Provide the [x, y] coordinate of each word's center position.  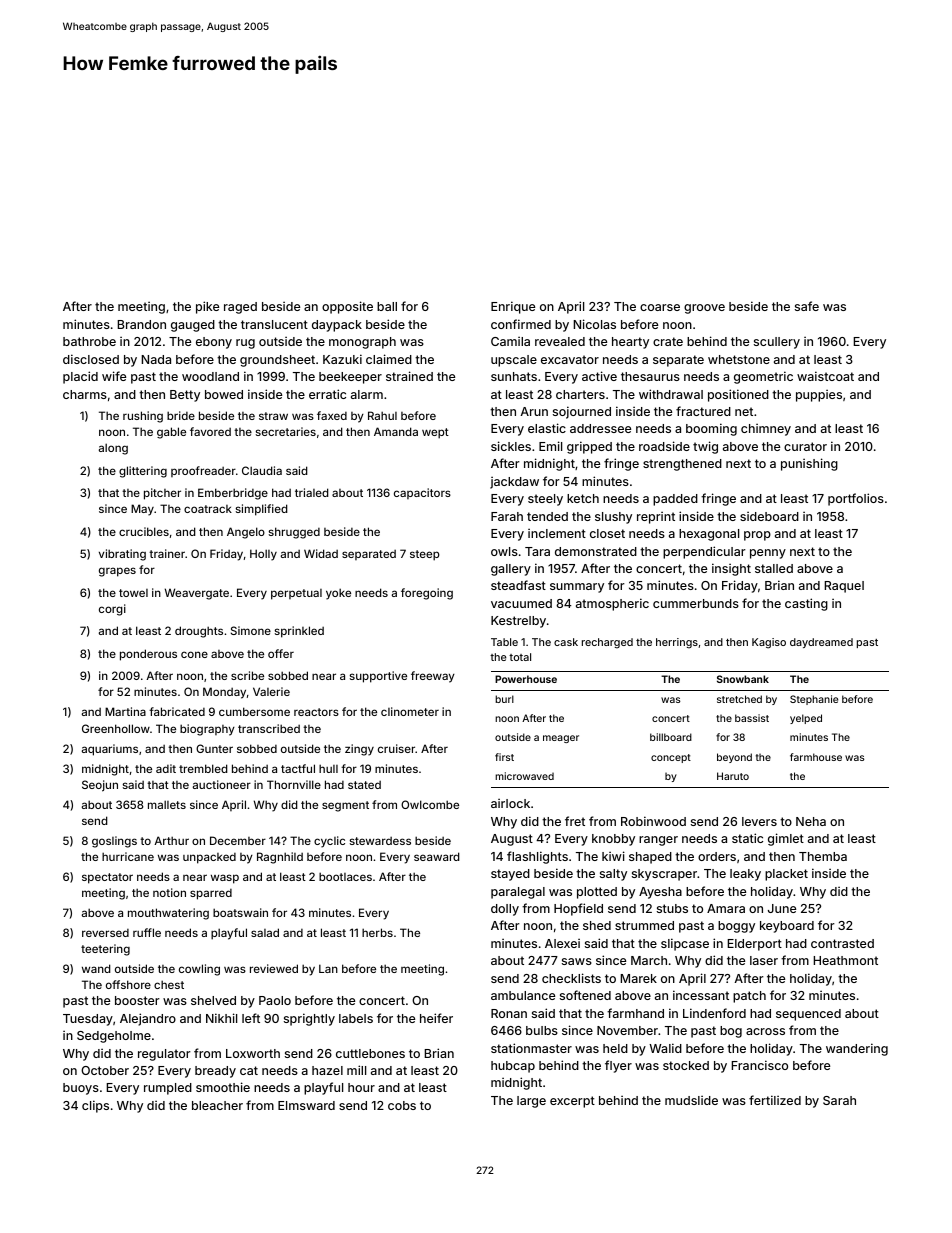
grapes [117, 572]
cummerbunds [696, 603]
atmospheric [612, 604]
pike [207, 307]
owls [504, 551]
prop [757, 536]
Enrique [513, 307]
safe [807, 306]
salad [265, 932]
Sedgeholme [114, 1037]
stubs [672, 908]
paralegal [518, 893]
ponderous [148, 655]
